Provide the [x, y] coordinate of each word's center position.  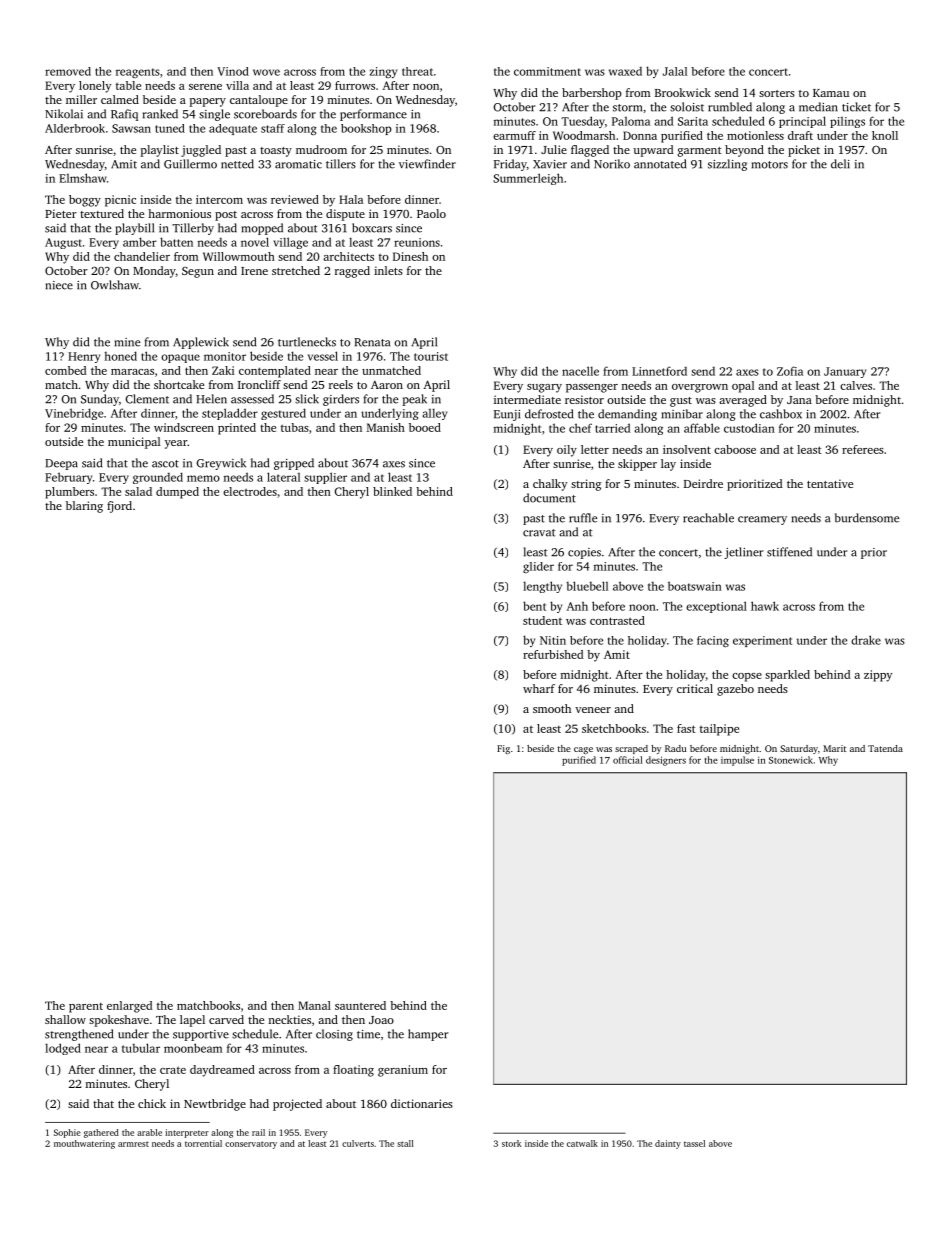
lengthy [542, 587]
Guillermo [190, 164]
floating [353, 1071]
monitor [225, 356]
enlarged [129, 1007]
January [845, 372]
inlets [388, 270]
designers [666, 761]
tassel [694, 1143]
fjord [119, 507]
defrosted [549, 414]
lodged [63, 1049]
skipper [637, 465]
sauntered [360, 1005]
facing [713, 641]
